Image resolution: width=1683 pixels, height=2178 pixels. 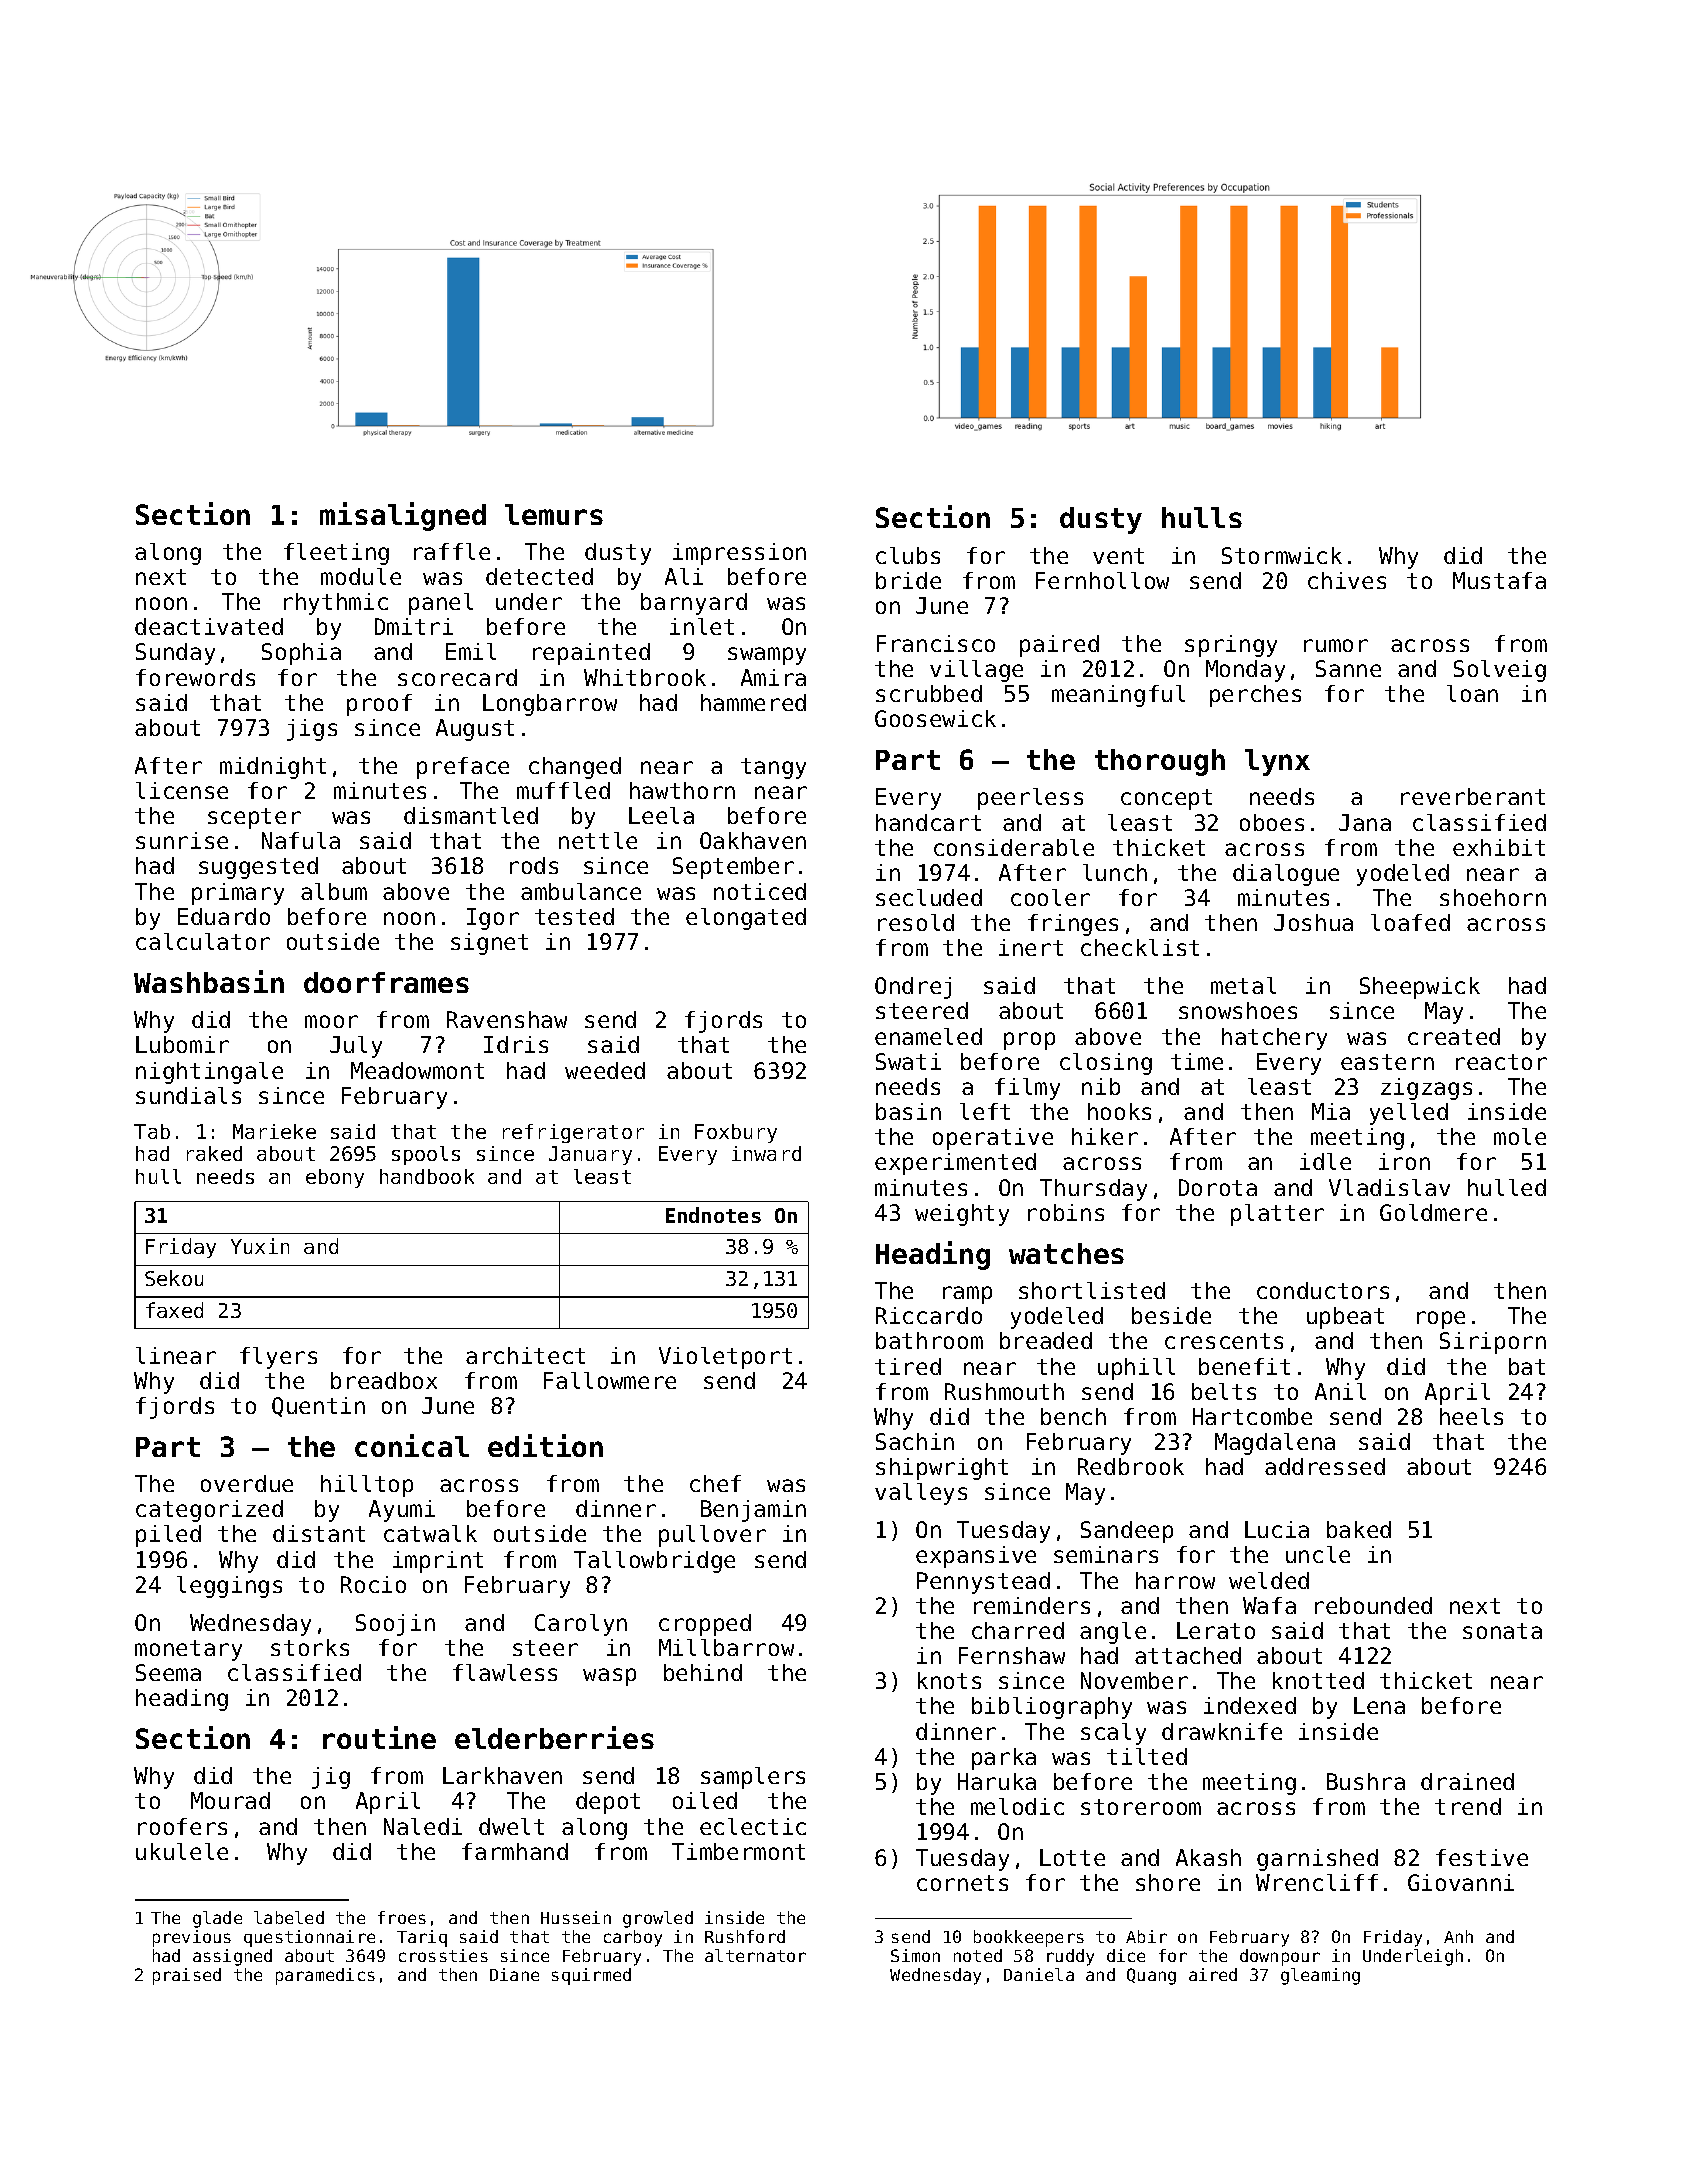 I want to click on knots, so click(x=949, y=1680).
